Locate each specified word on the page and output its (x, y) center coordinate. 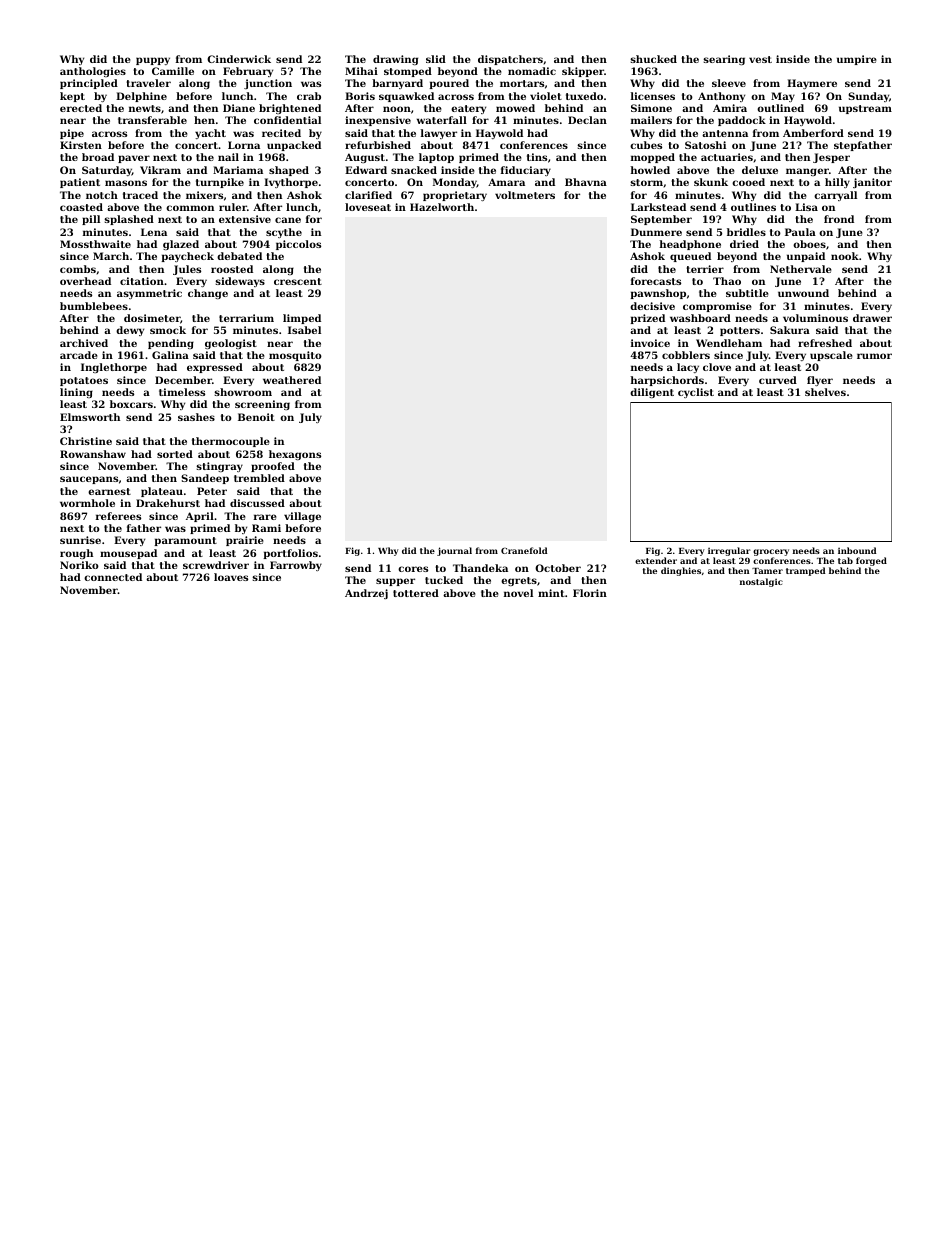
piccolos (298, 245)
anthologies (93, 72)
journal (454, 551)
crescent (298, 281)
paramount (185, 541)
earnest (109, 491)
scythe (284, 233)
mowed (515, 108)
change (208, 294)
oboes (809, 244)
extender (656, 560)
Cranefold (524, 550)
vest (760, 59)
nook (845, 256)
